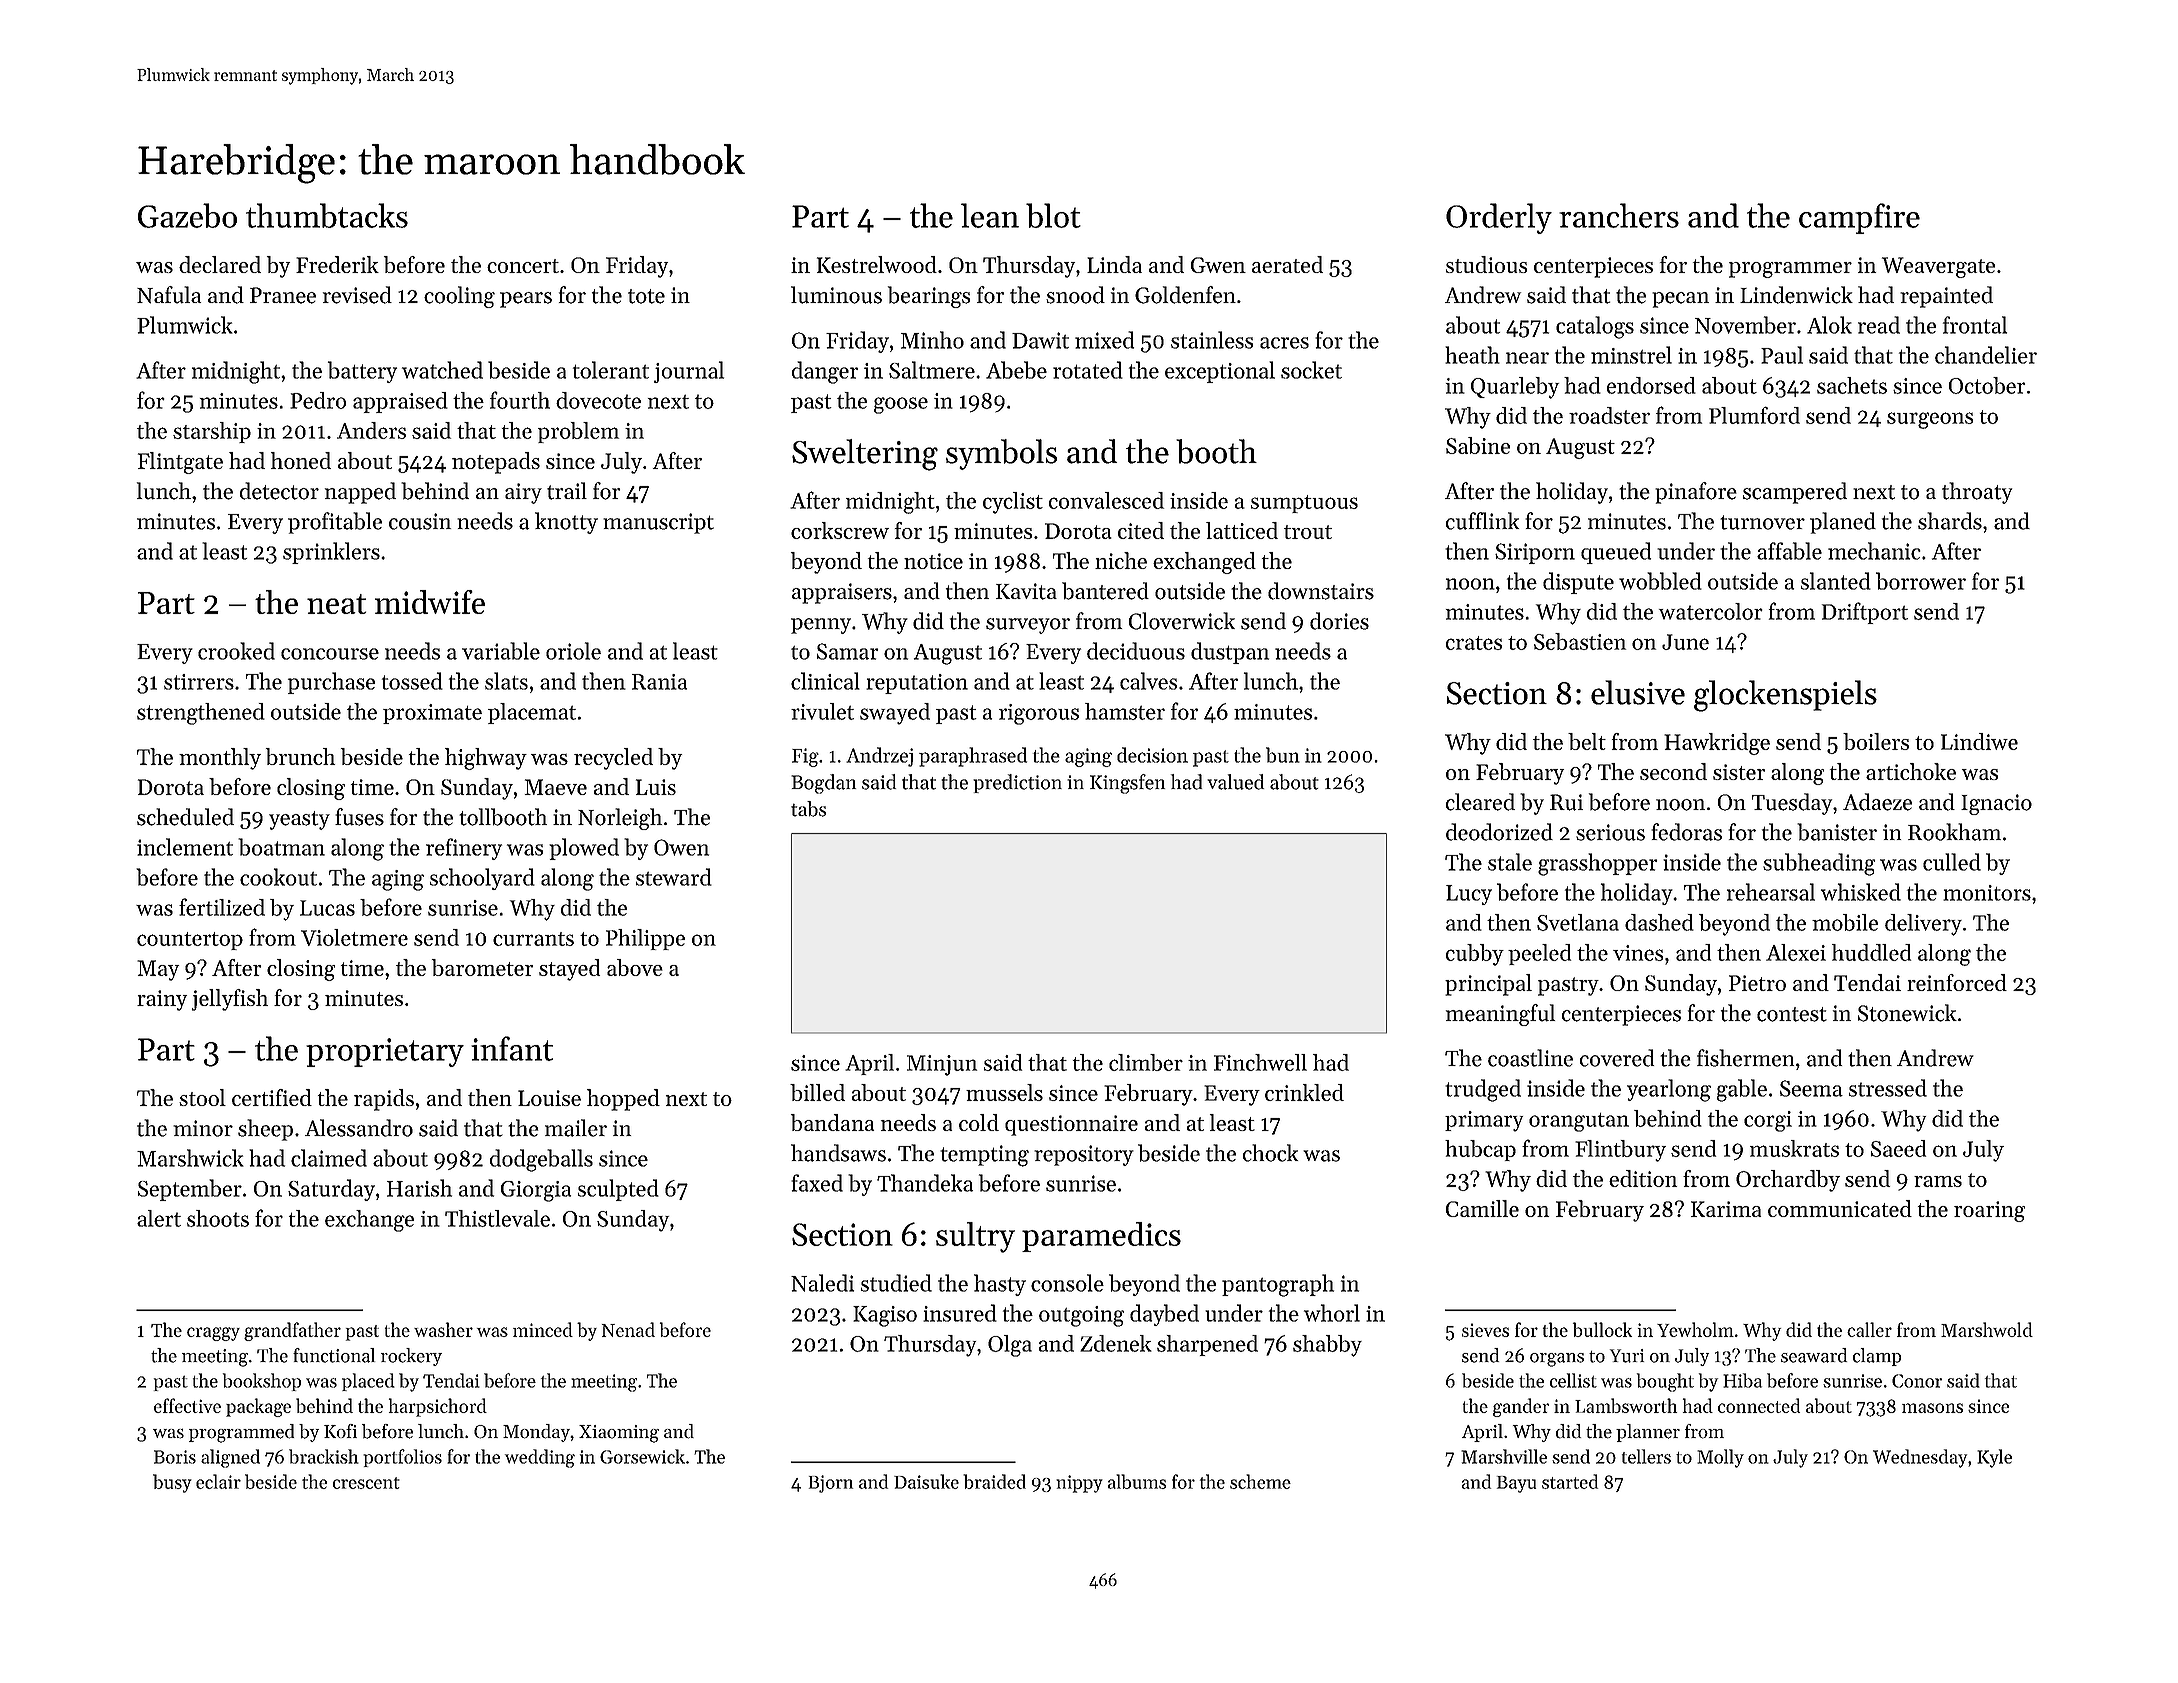 The image size is (2178, 1683). I want to click on socket, so click(1311, 370).
